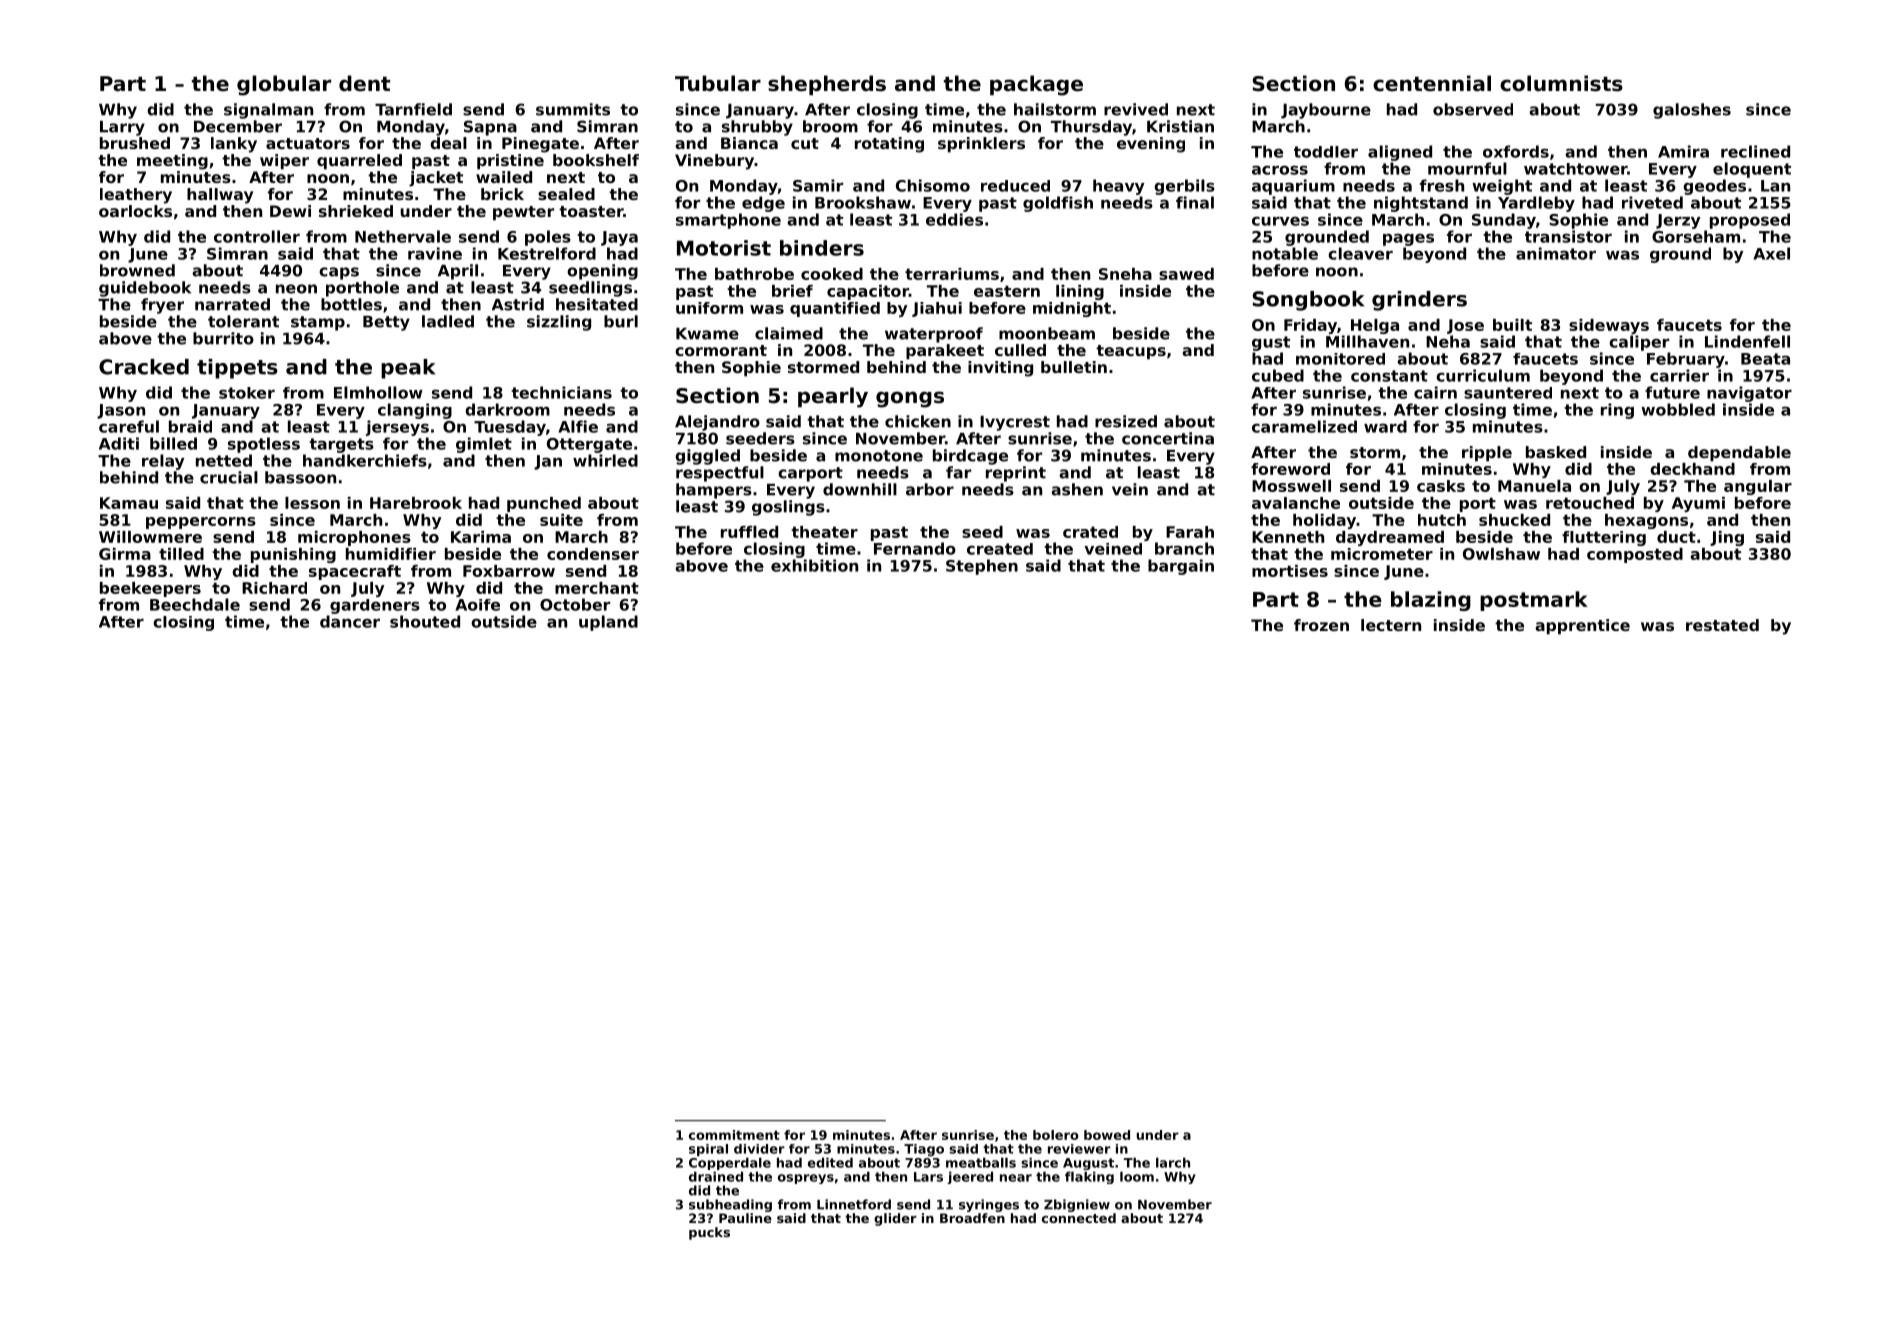  I want to click on Alejandro, so click(717, 423).
